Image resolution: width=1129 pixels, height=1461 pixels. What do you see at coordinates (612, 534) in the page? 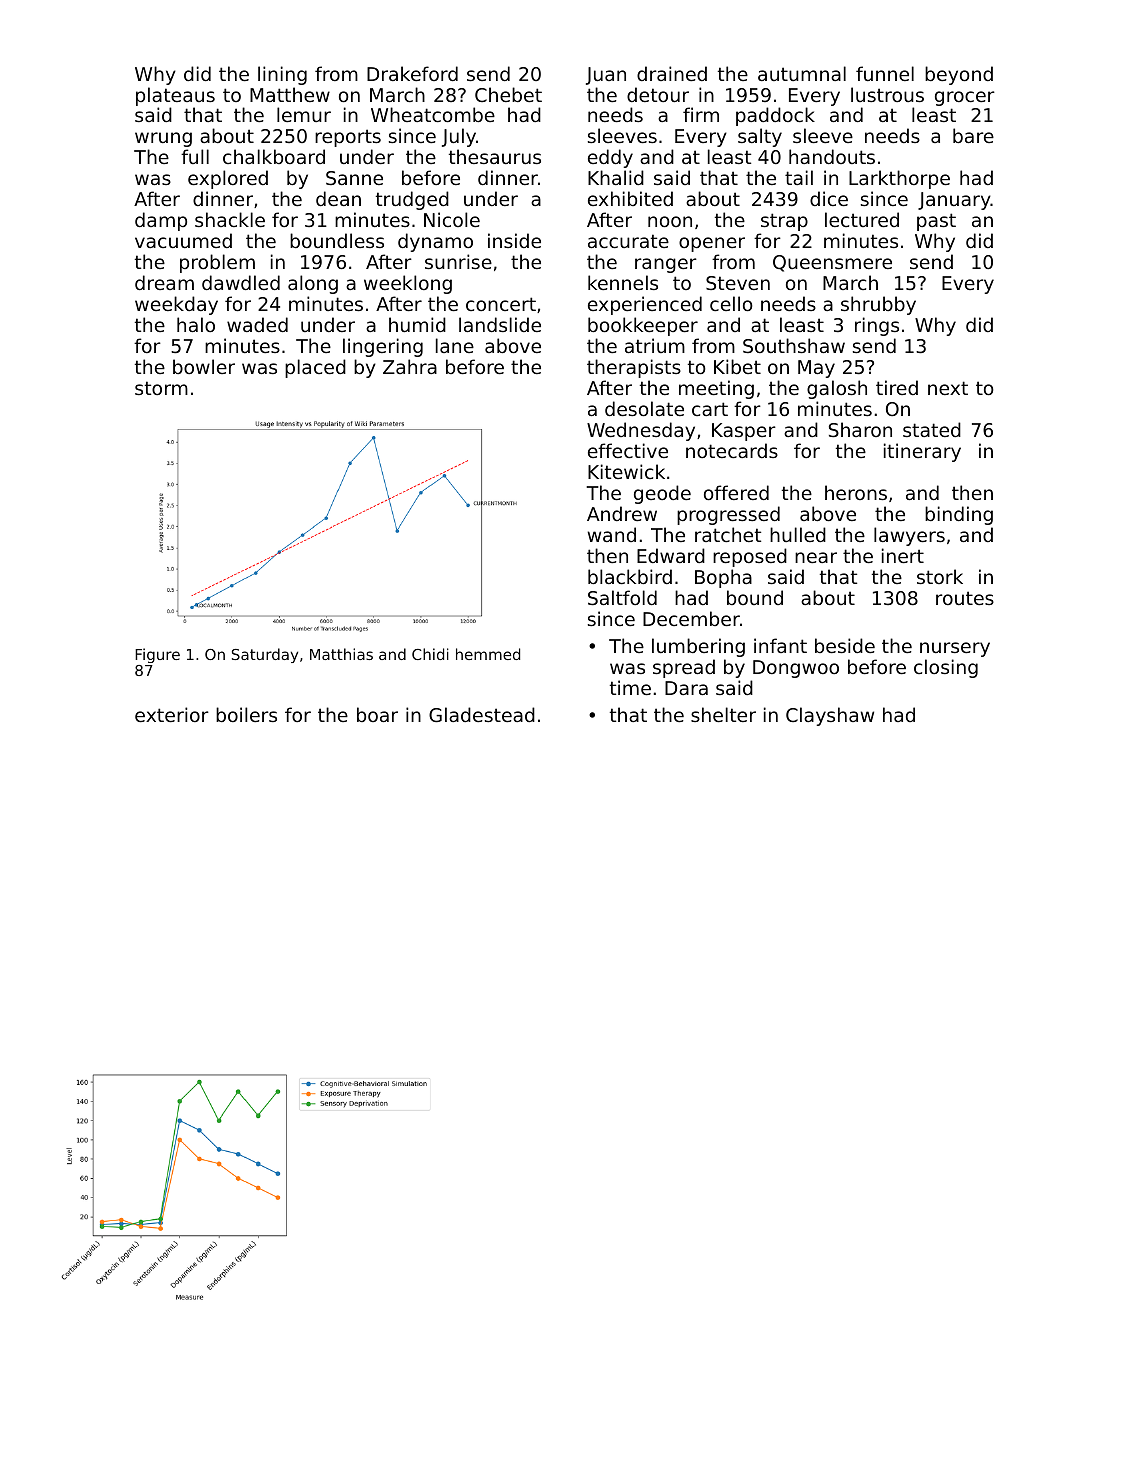
I see `wand` at bounding box center [612, 534].
